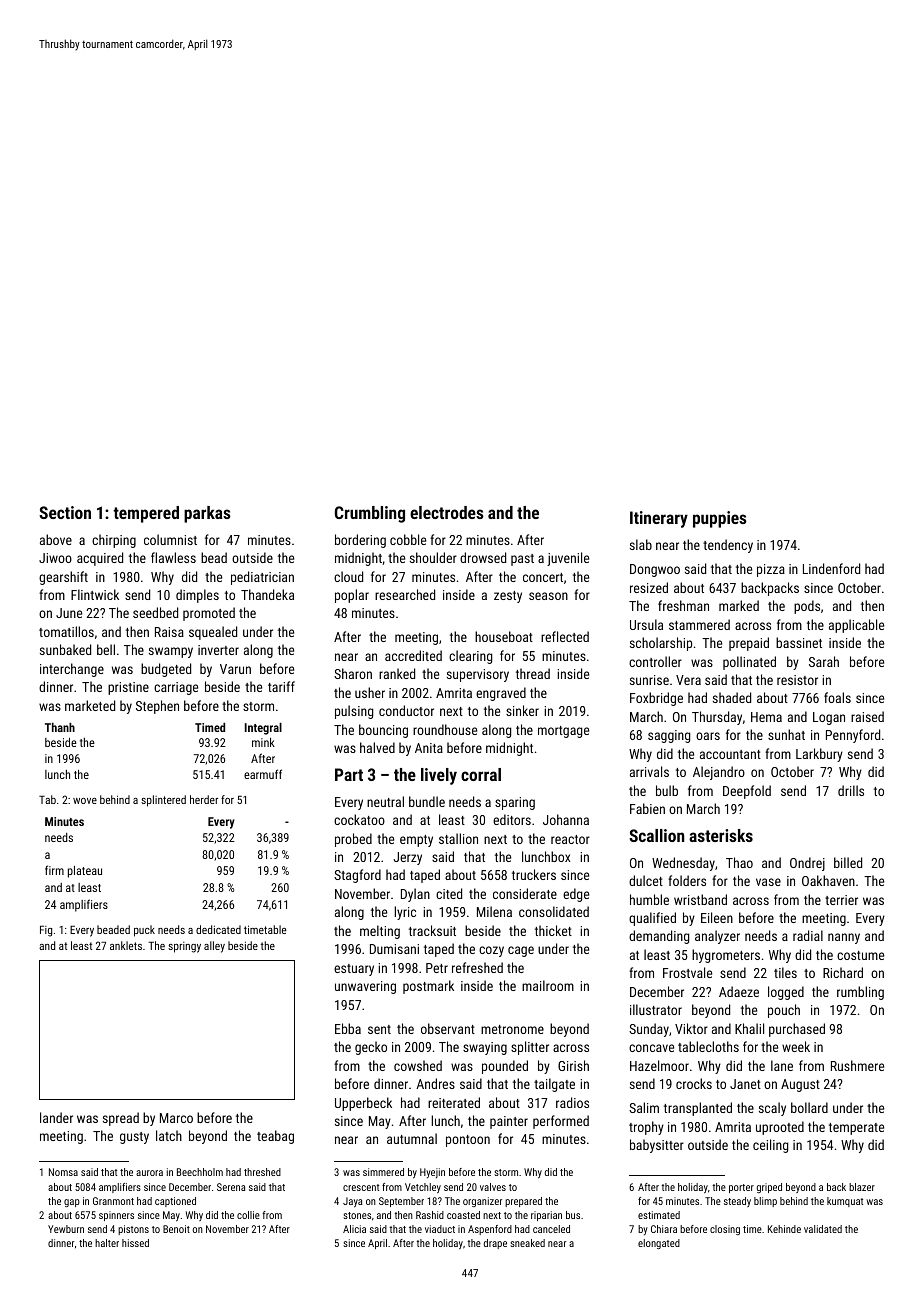 Image resolution: width=924 pixels, height=1308 pixels. What do you see at coordinates (553, 930) in the page?
I see `thicket` at bounding box center [553, 930].
